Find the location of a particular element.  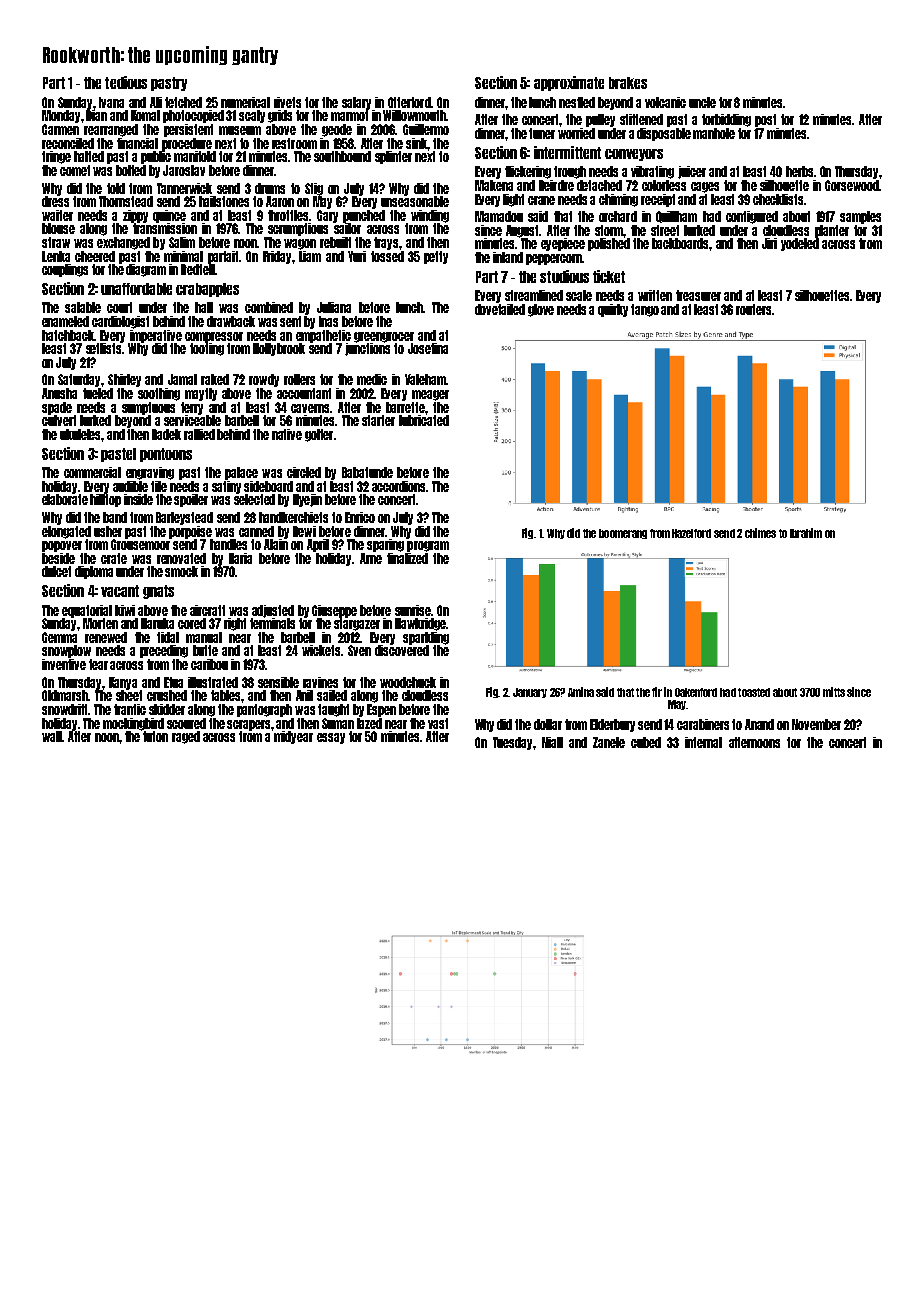

brakes is located at coordinates (628, 83).
